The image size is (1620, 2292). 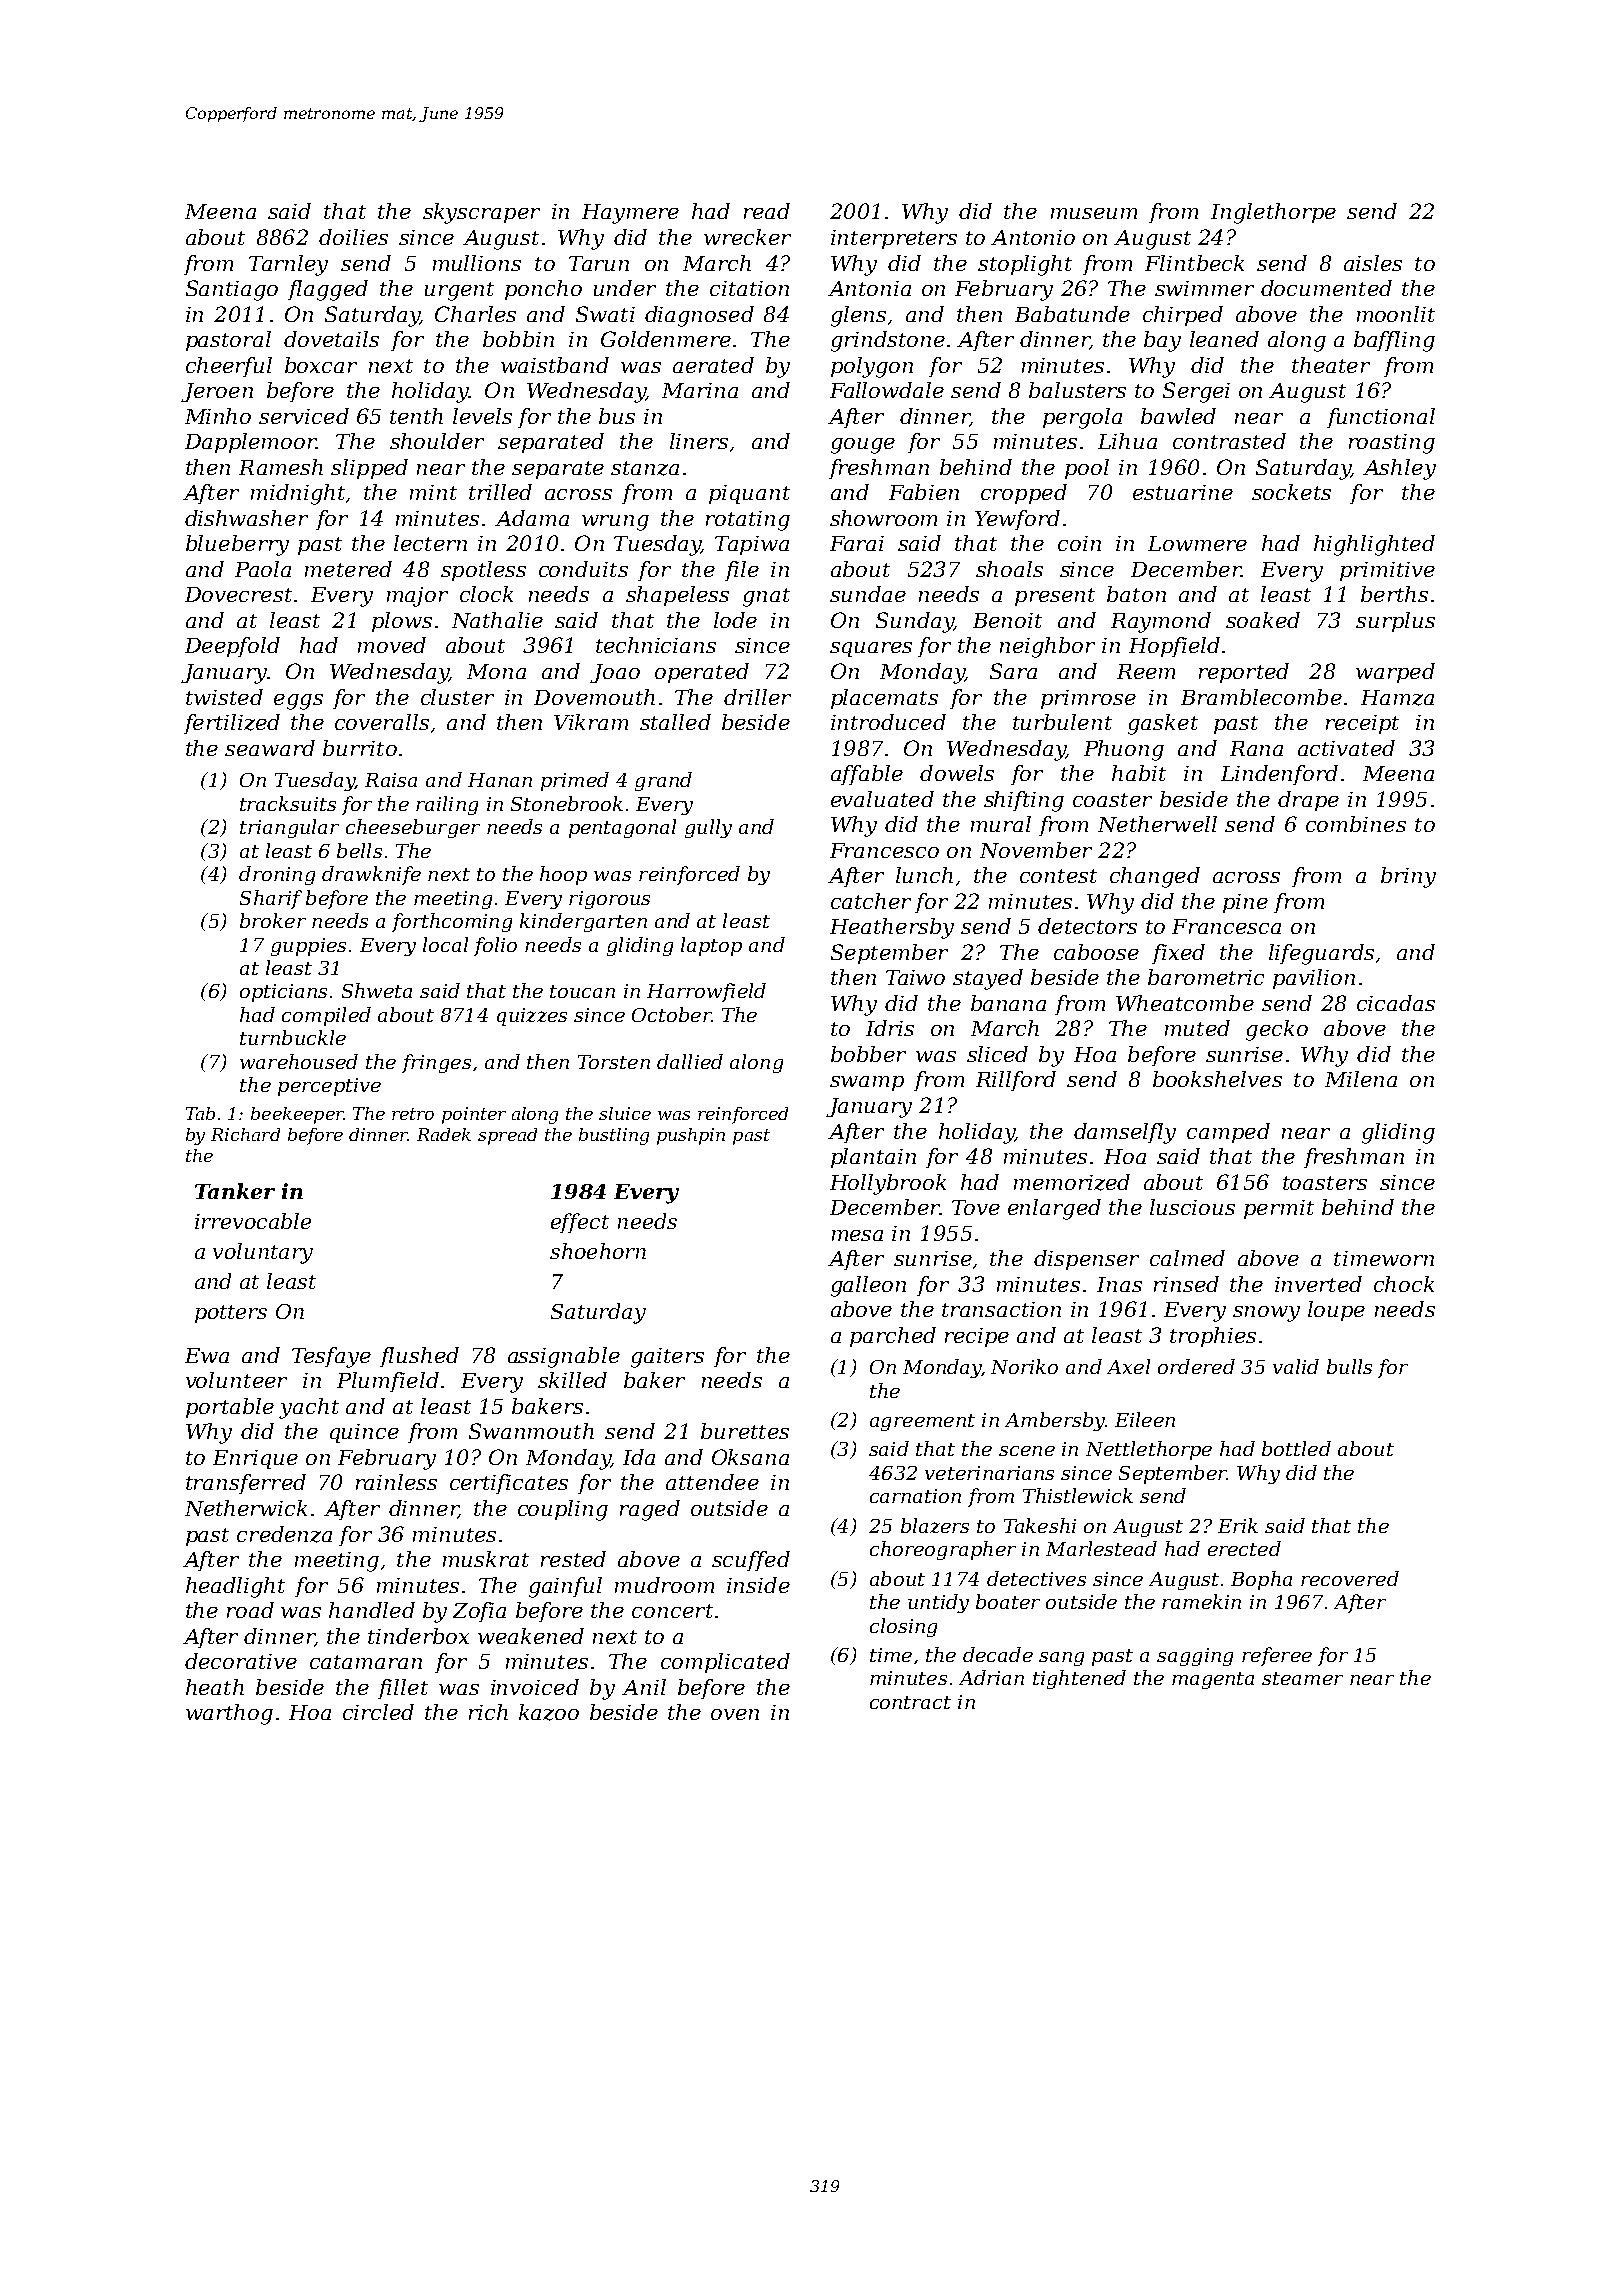 What do you see at coordinates (766, 597) in the image?
I see `gnat` at bounding box center [766, 597].
